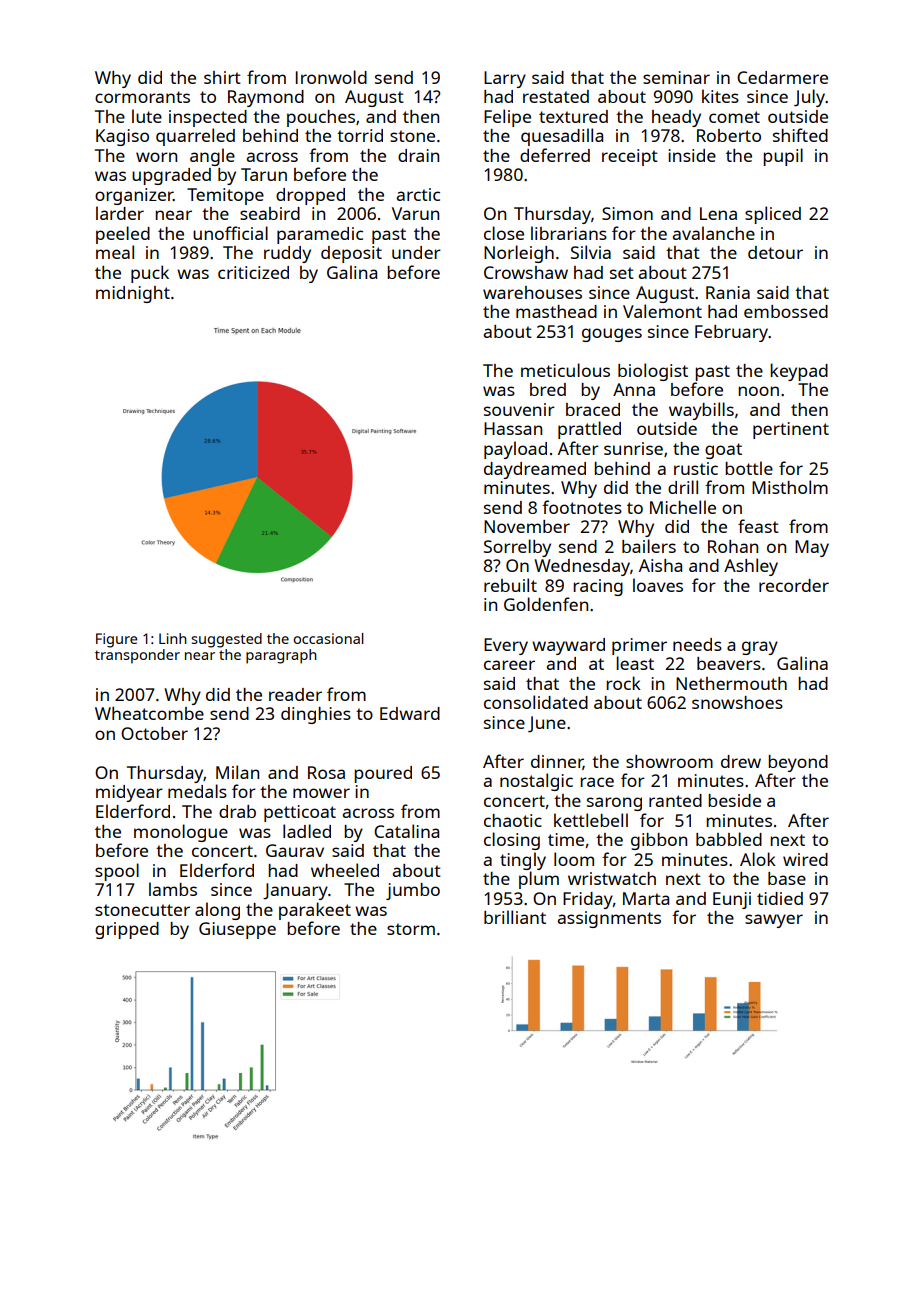 The image size is (924, 1314). What do you see at coordinates (536, 702) in the screenshot?
I see `consolidated` at bounding box center [536, 702].
